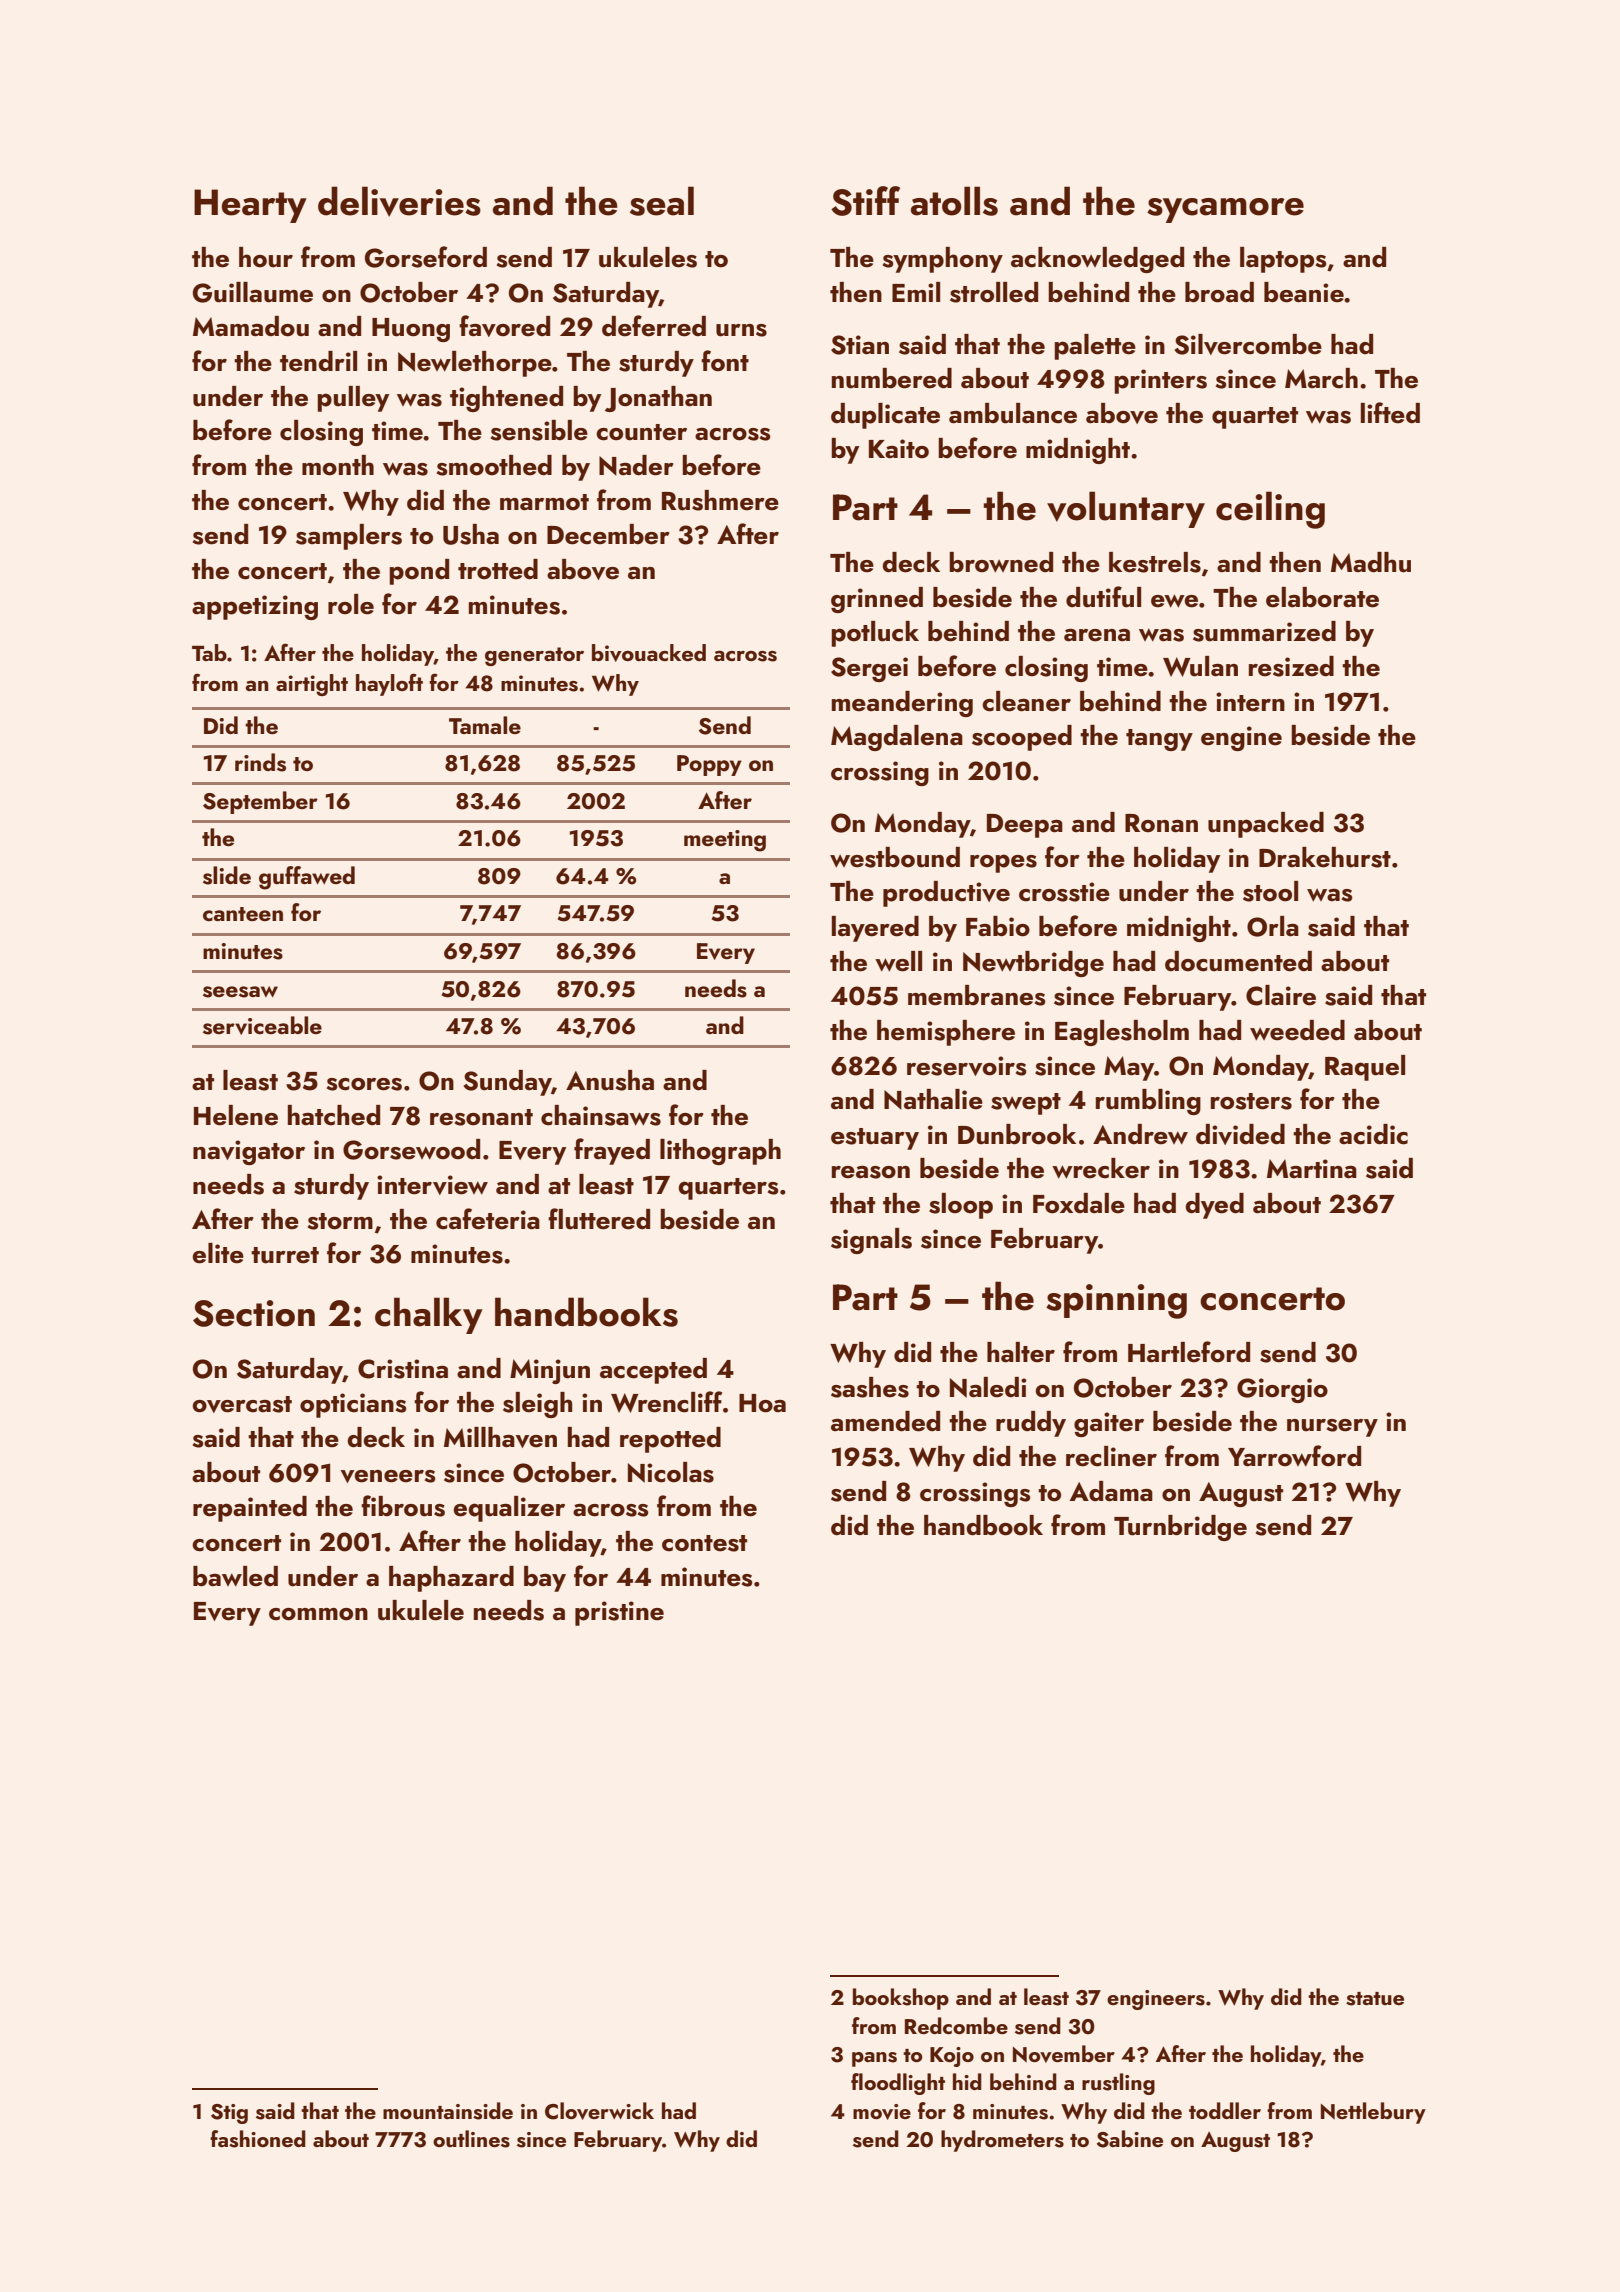  What do you see at coordinates (399, 201) in the document?
I see `deliveries` at bounding box center [399, 201].
